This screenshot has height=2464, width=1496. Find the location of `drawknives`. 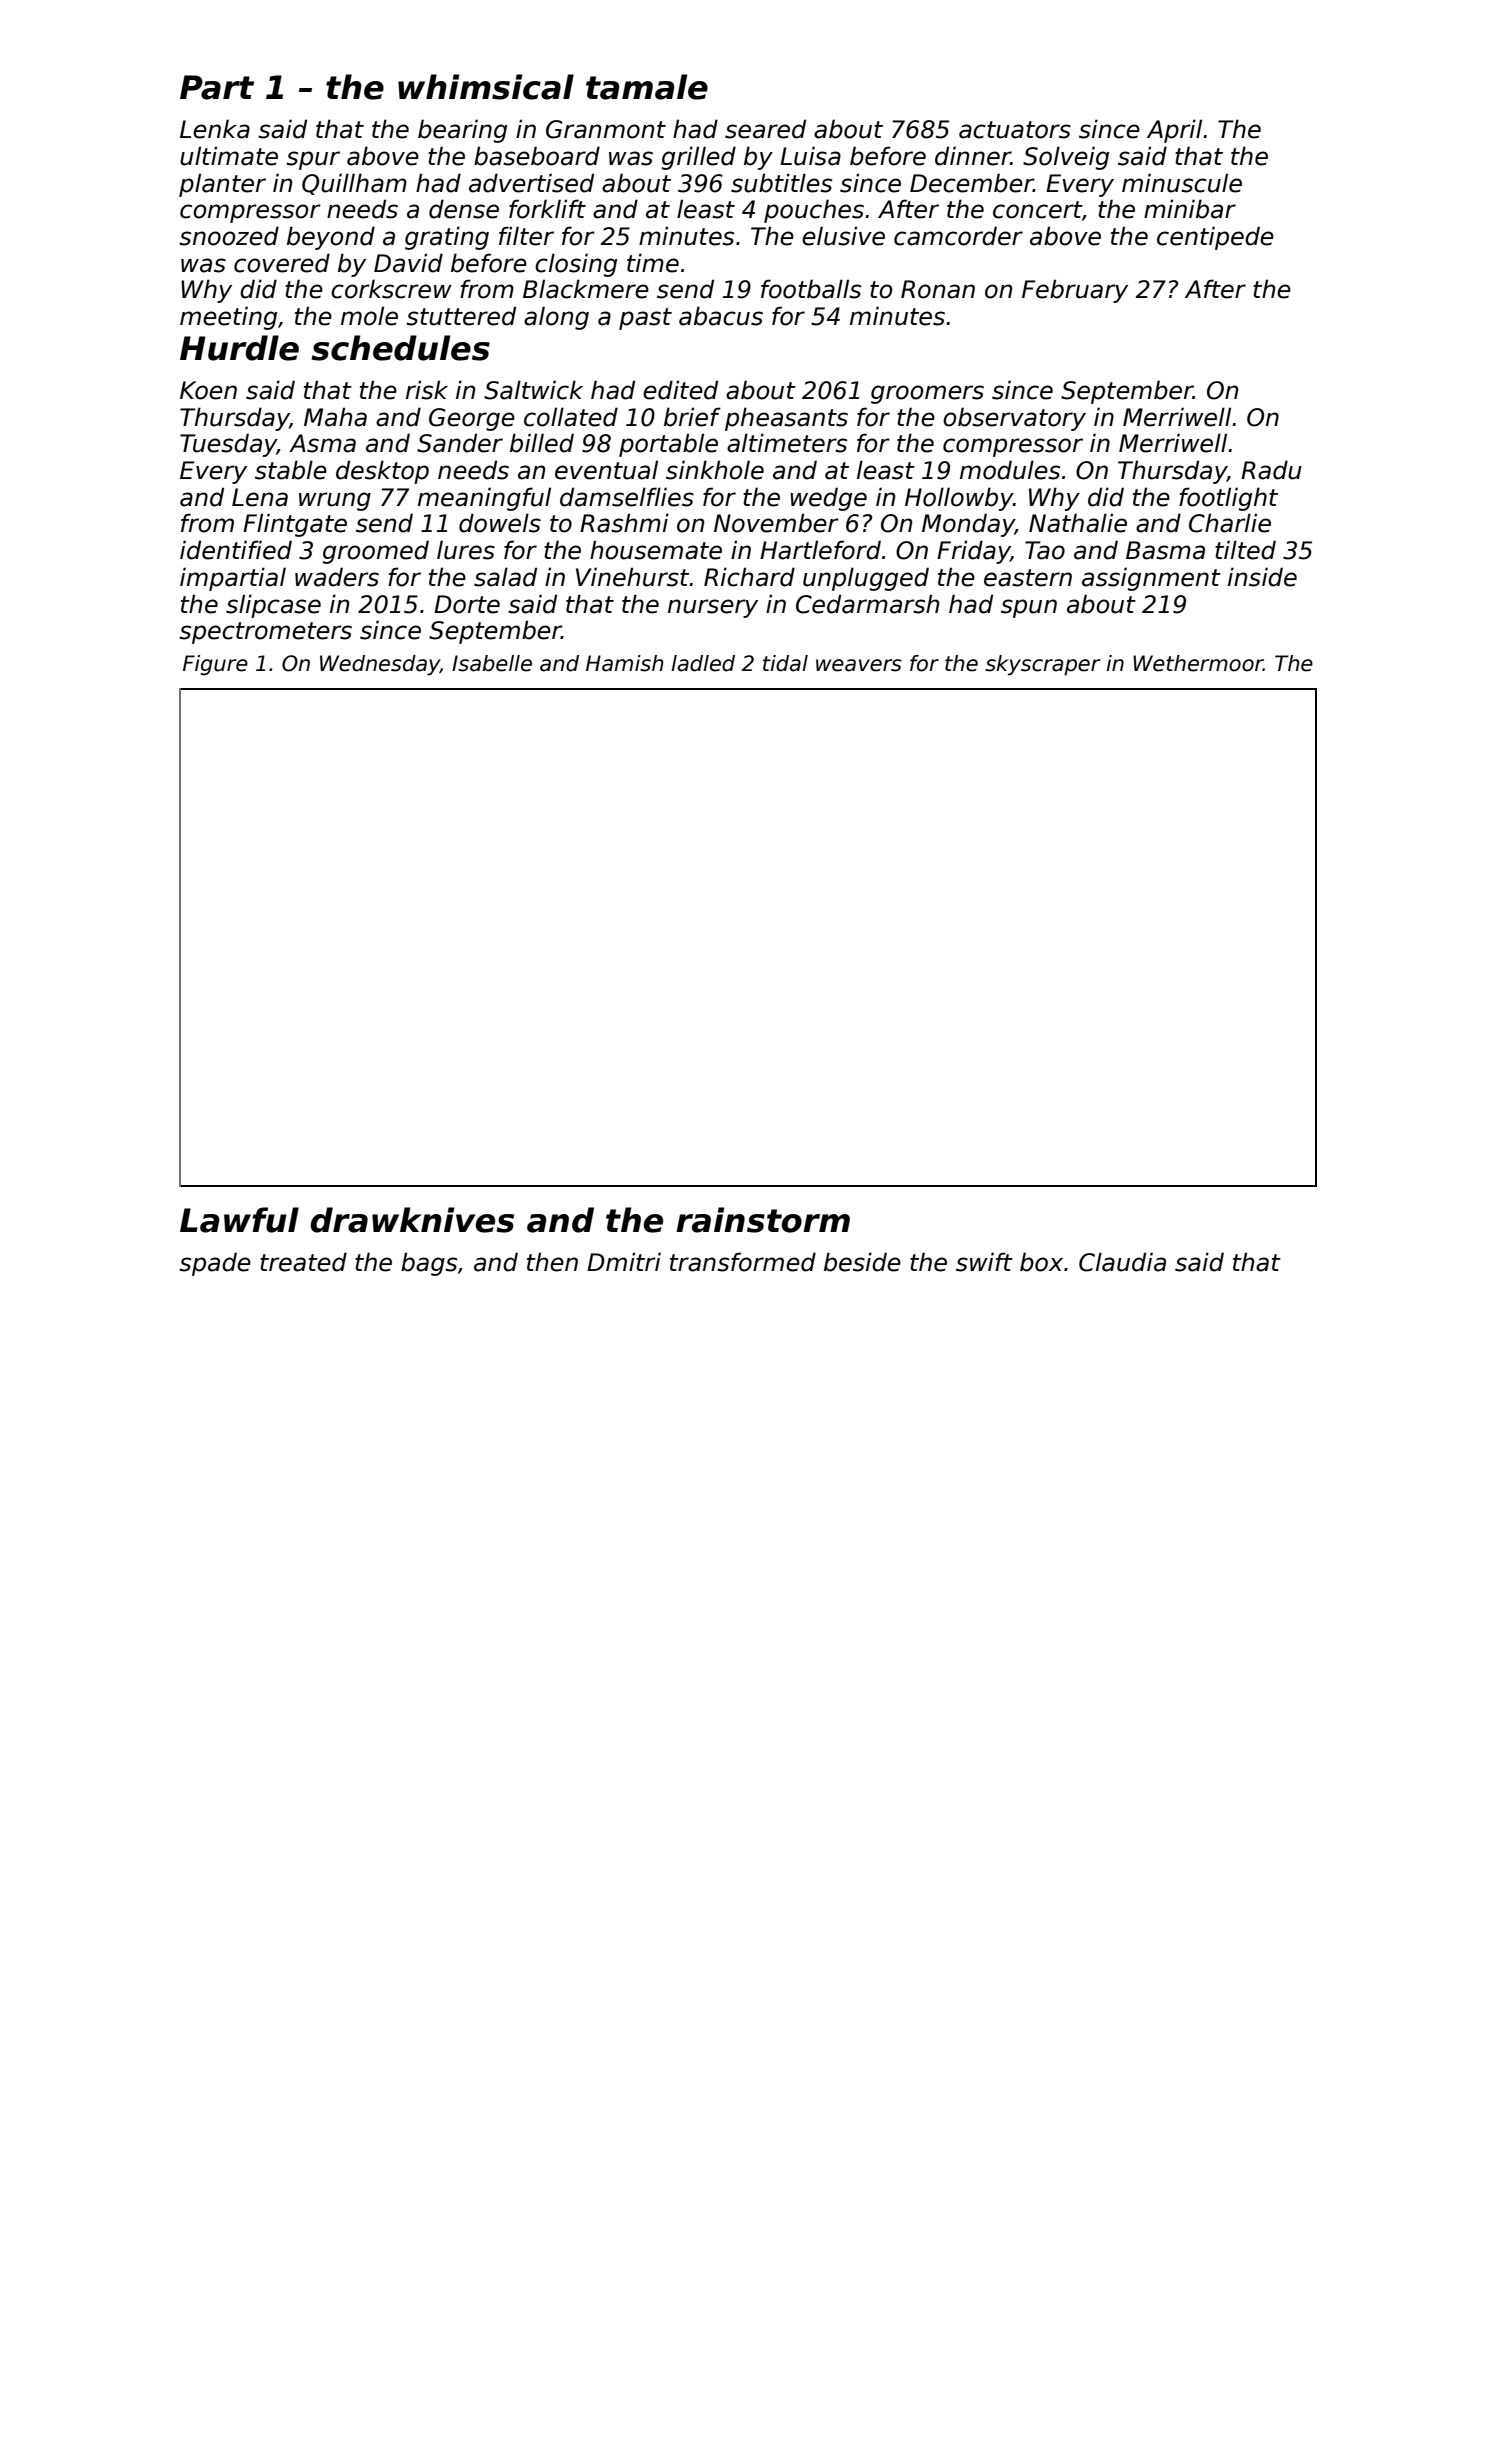

drawknives is located at coordinates (412, 1220).
